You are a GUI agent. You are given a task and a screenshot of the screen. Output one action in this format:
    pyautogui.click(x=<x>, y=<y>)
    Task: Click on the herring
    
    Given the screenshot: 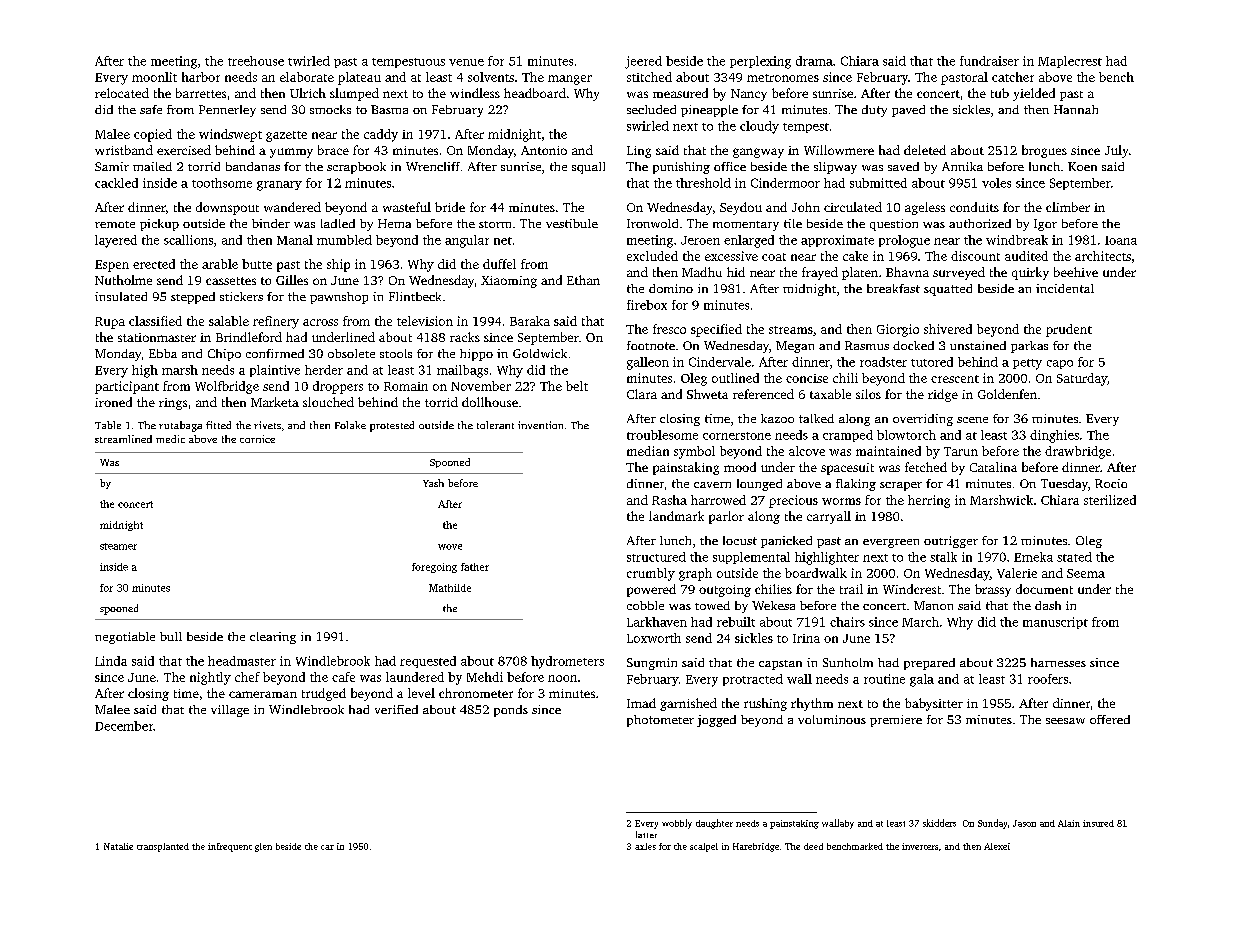 What is the action you would take?
    pyautogui.click(x=929, y=501)
